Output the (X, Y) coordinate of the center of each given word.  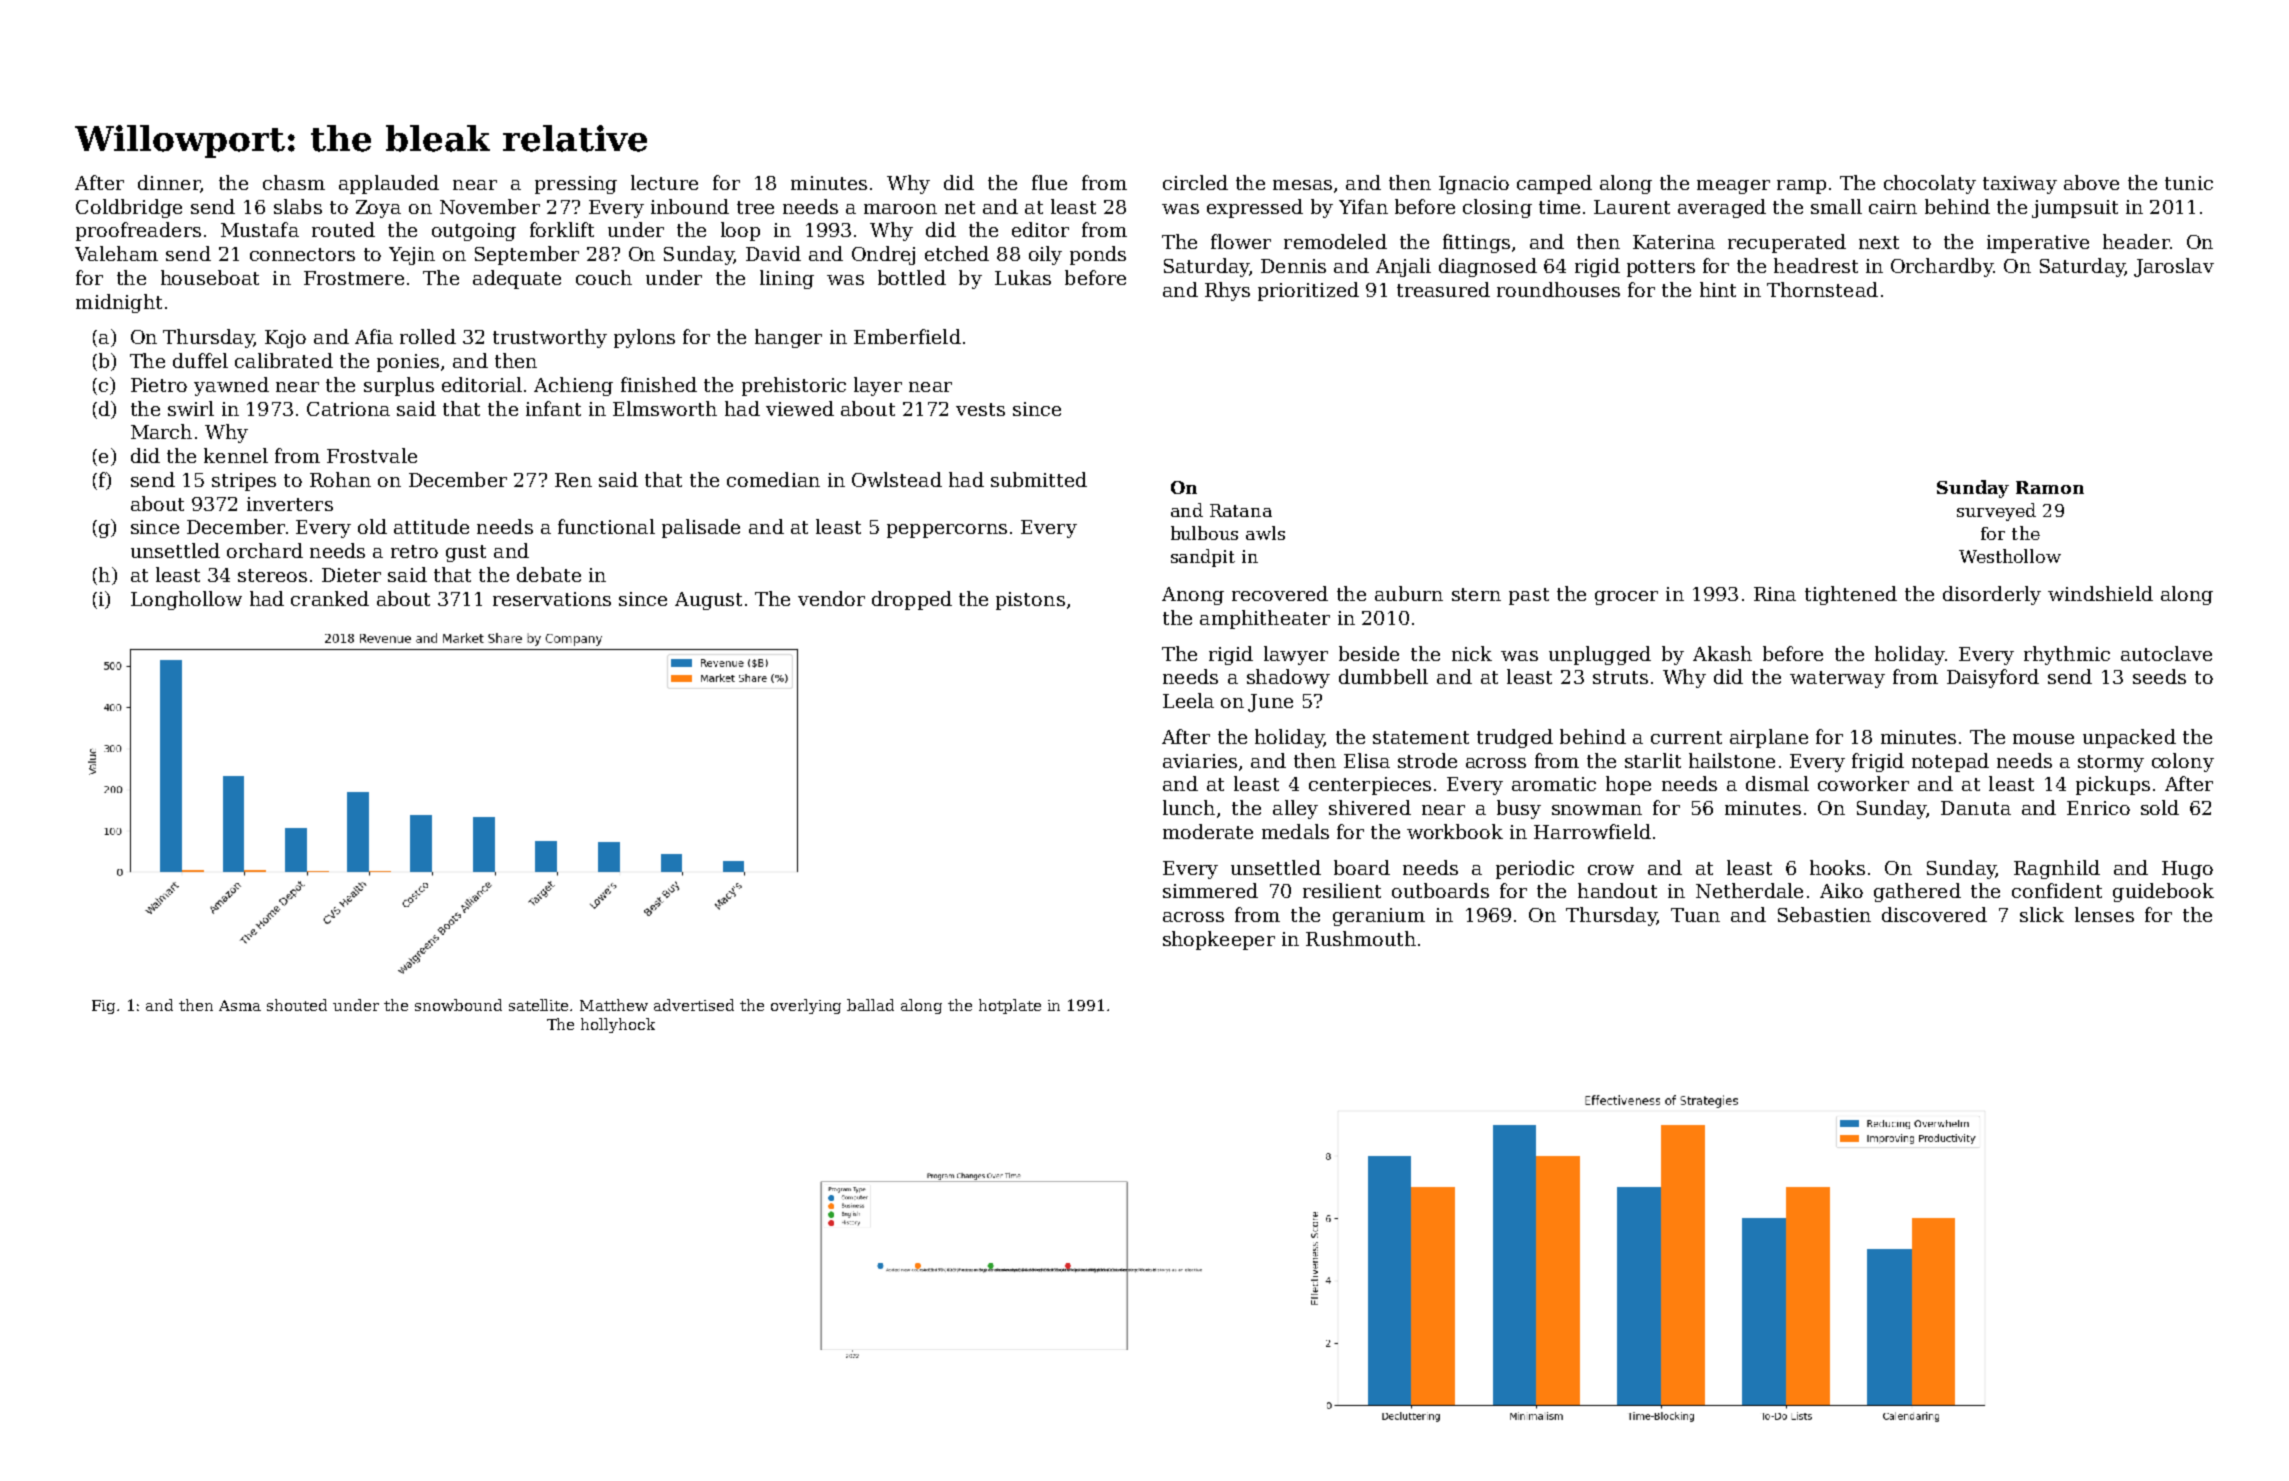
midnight (119, 303)
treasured (1443, 289)
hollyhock (618, 1025)
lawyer (1296, 655)
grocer (1626, 598)
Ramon (2050, 487)
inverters (290, 504)
